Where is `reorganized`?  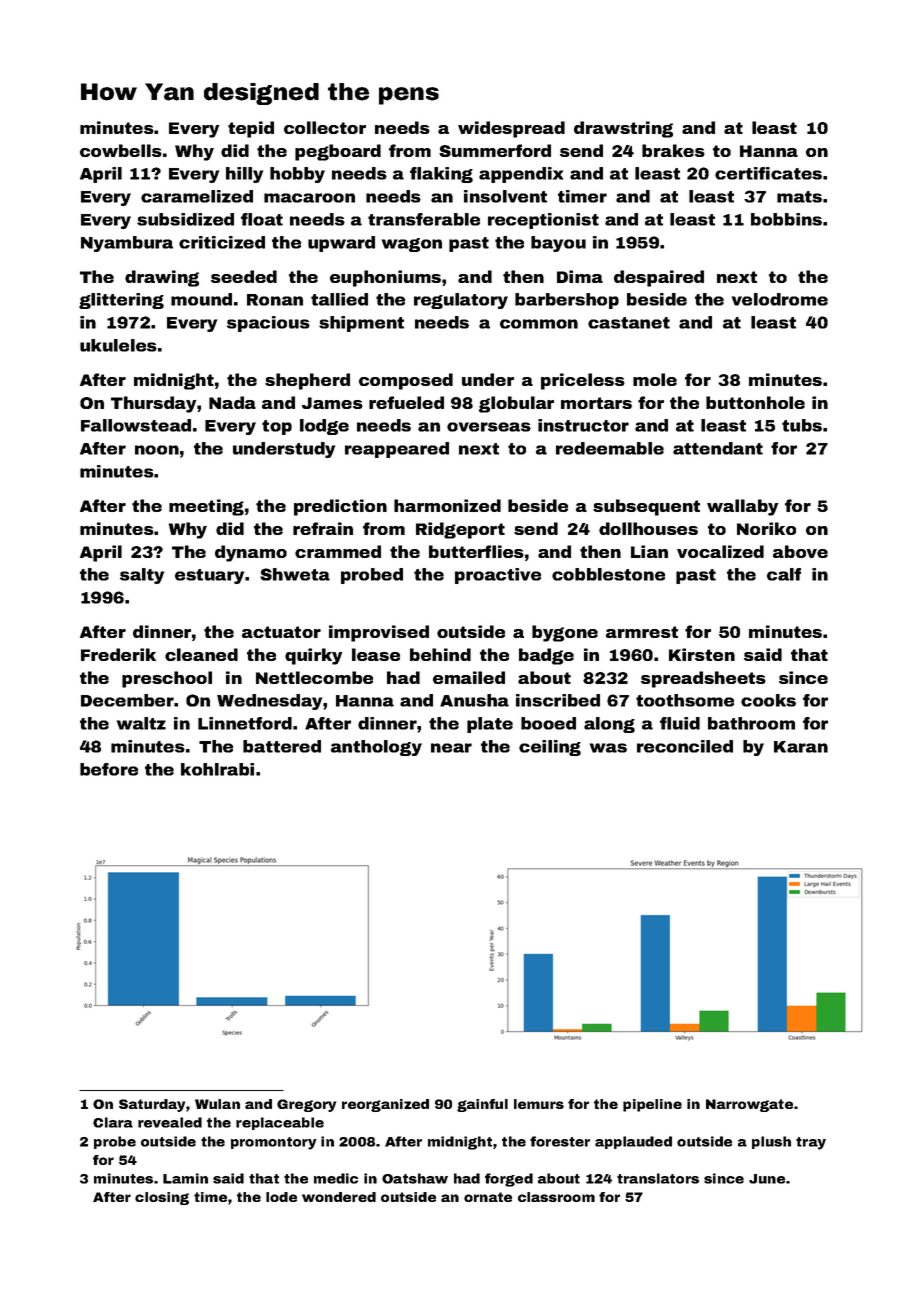
reorganized is located at coordinates (385, 1105).
